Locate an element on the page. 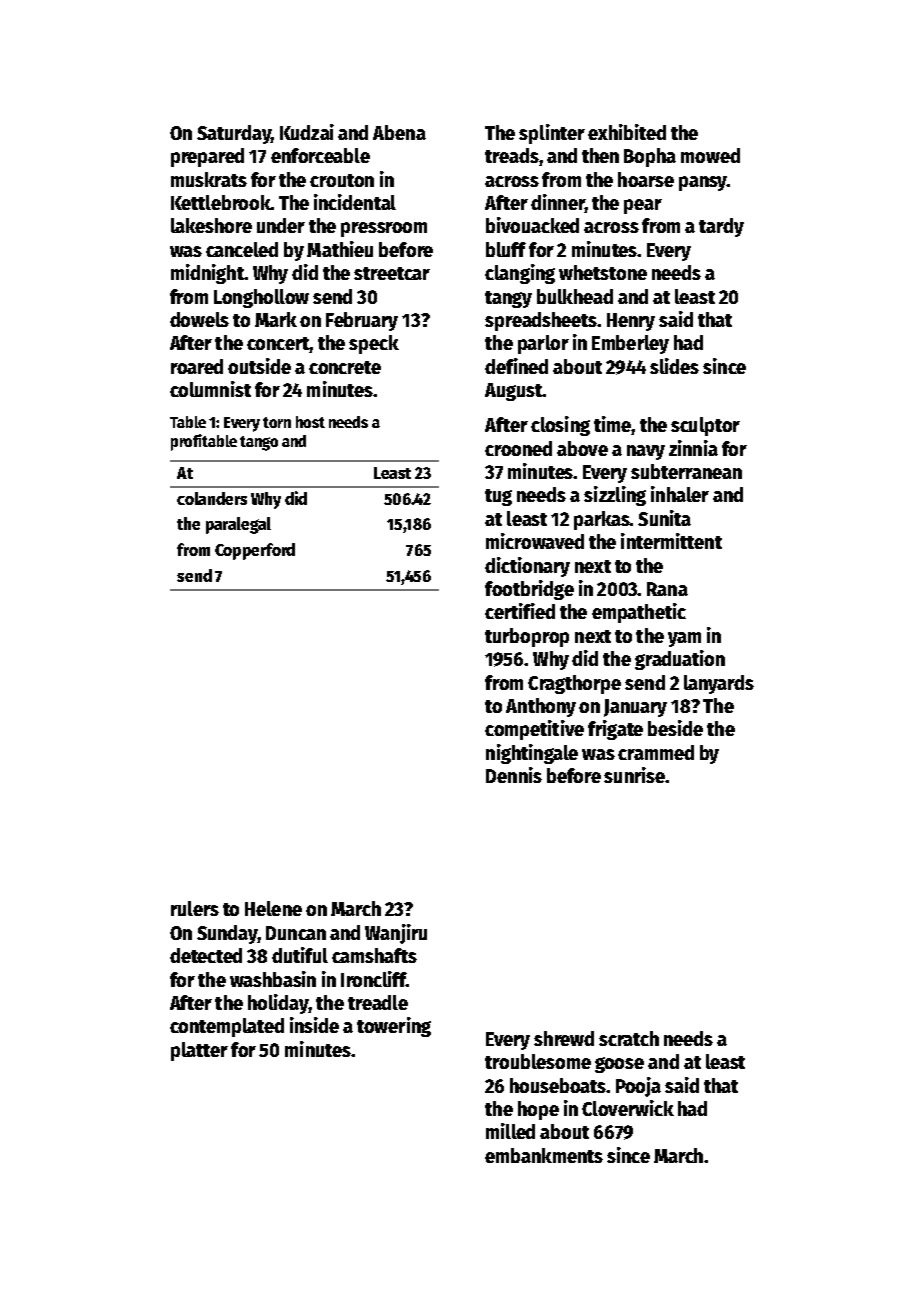  pressroom is located at coordinates (384, 229).
